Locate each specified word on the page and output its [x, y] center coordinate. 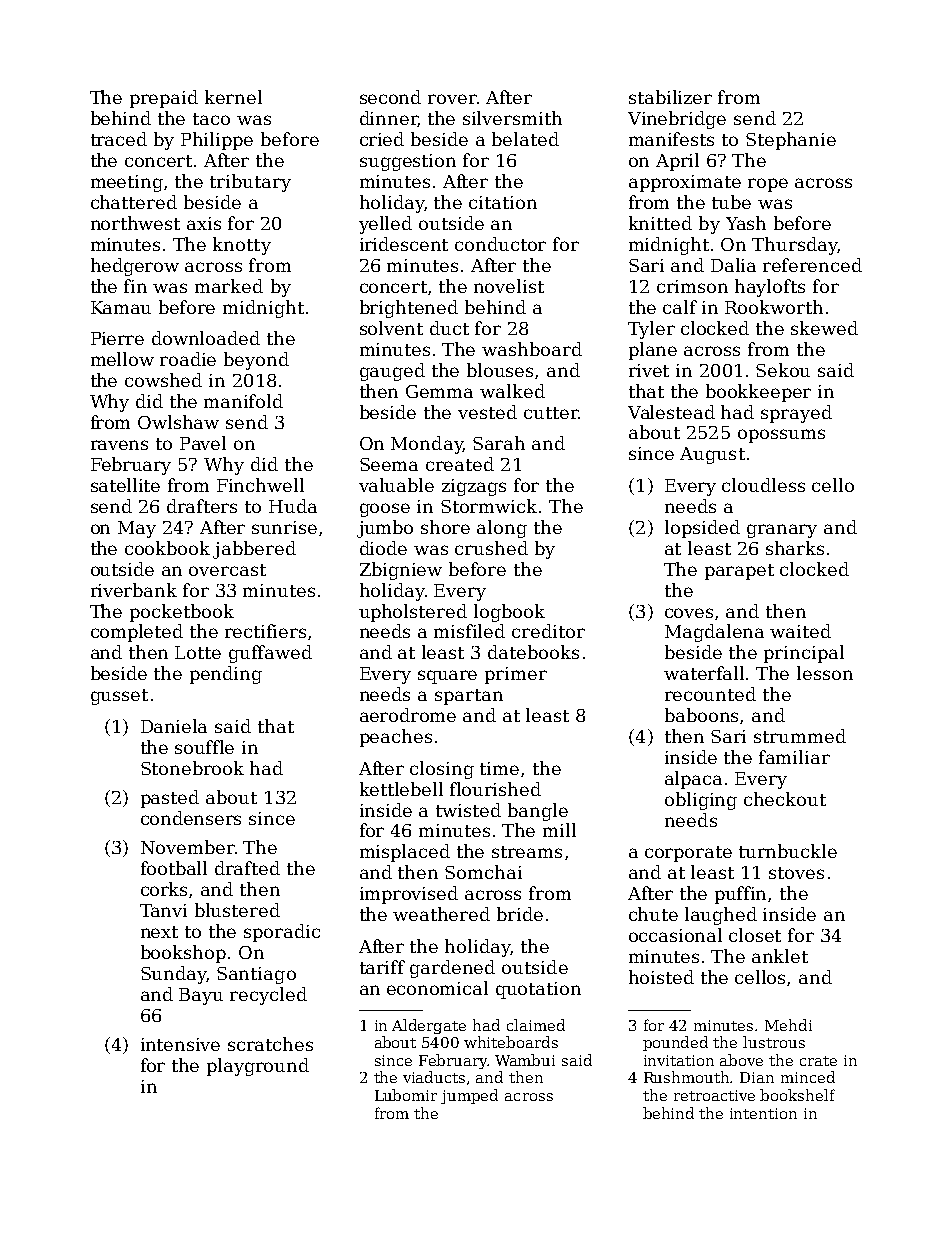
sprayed [796, 414]
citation [503, 202]
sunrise [284, 527]
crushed [491, 548]
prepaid [164, 99]
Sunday [174, 975]
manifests [671, 139]
